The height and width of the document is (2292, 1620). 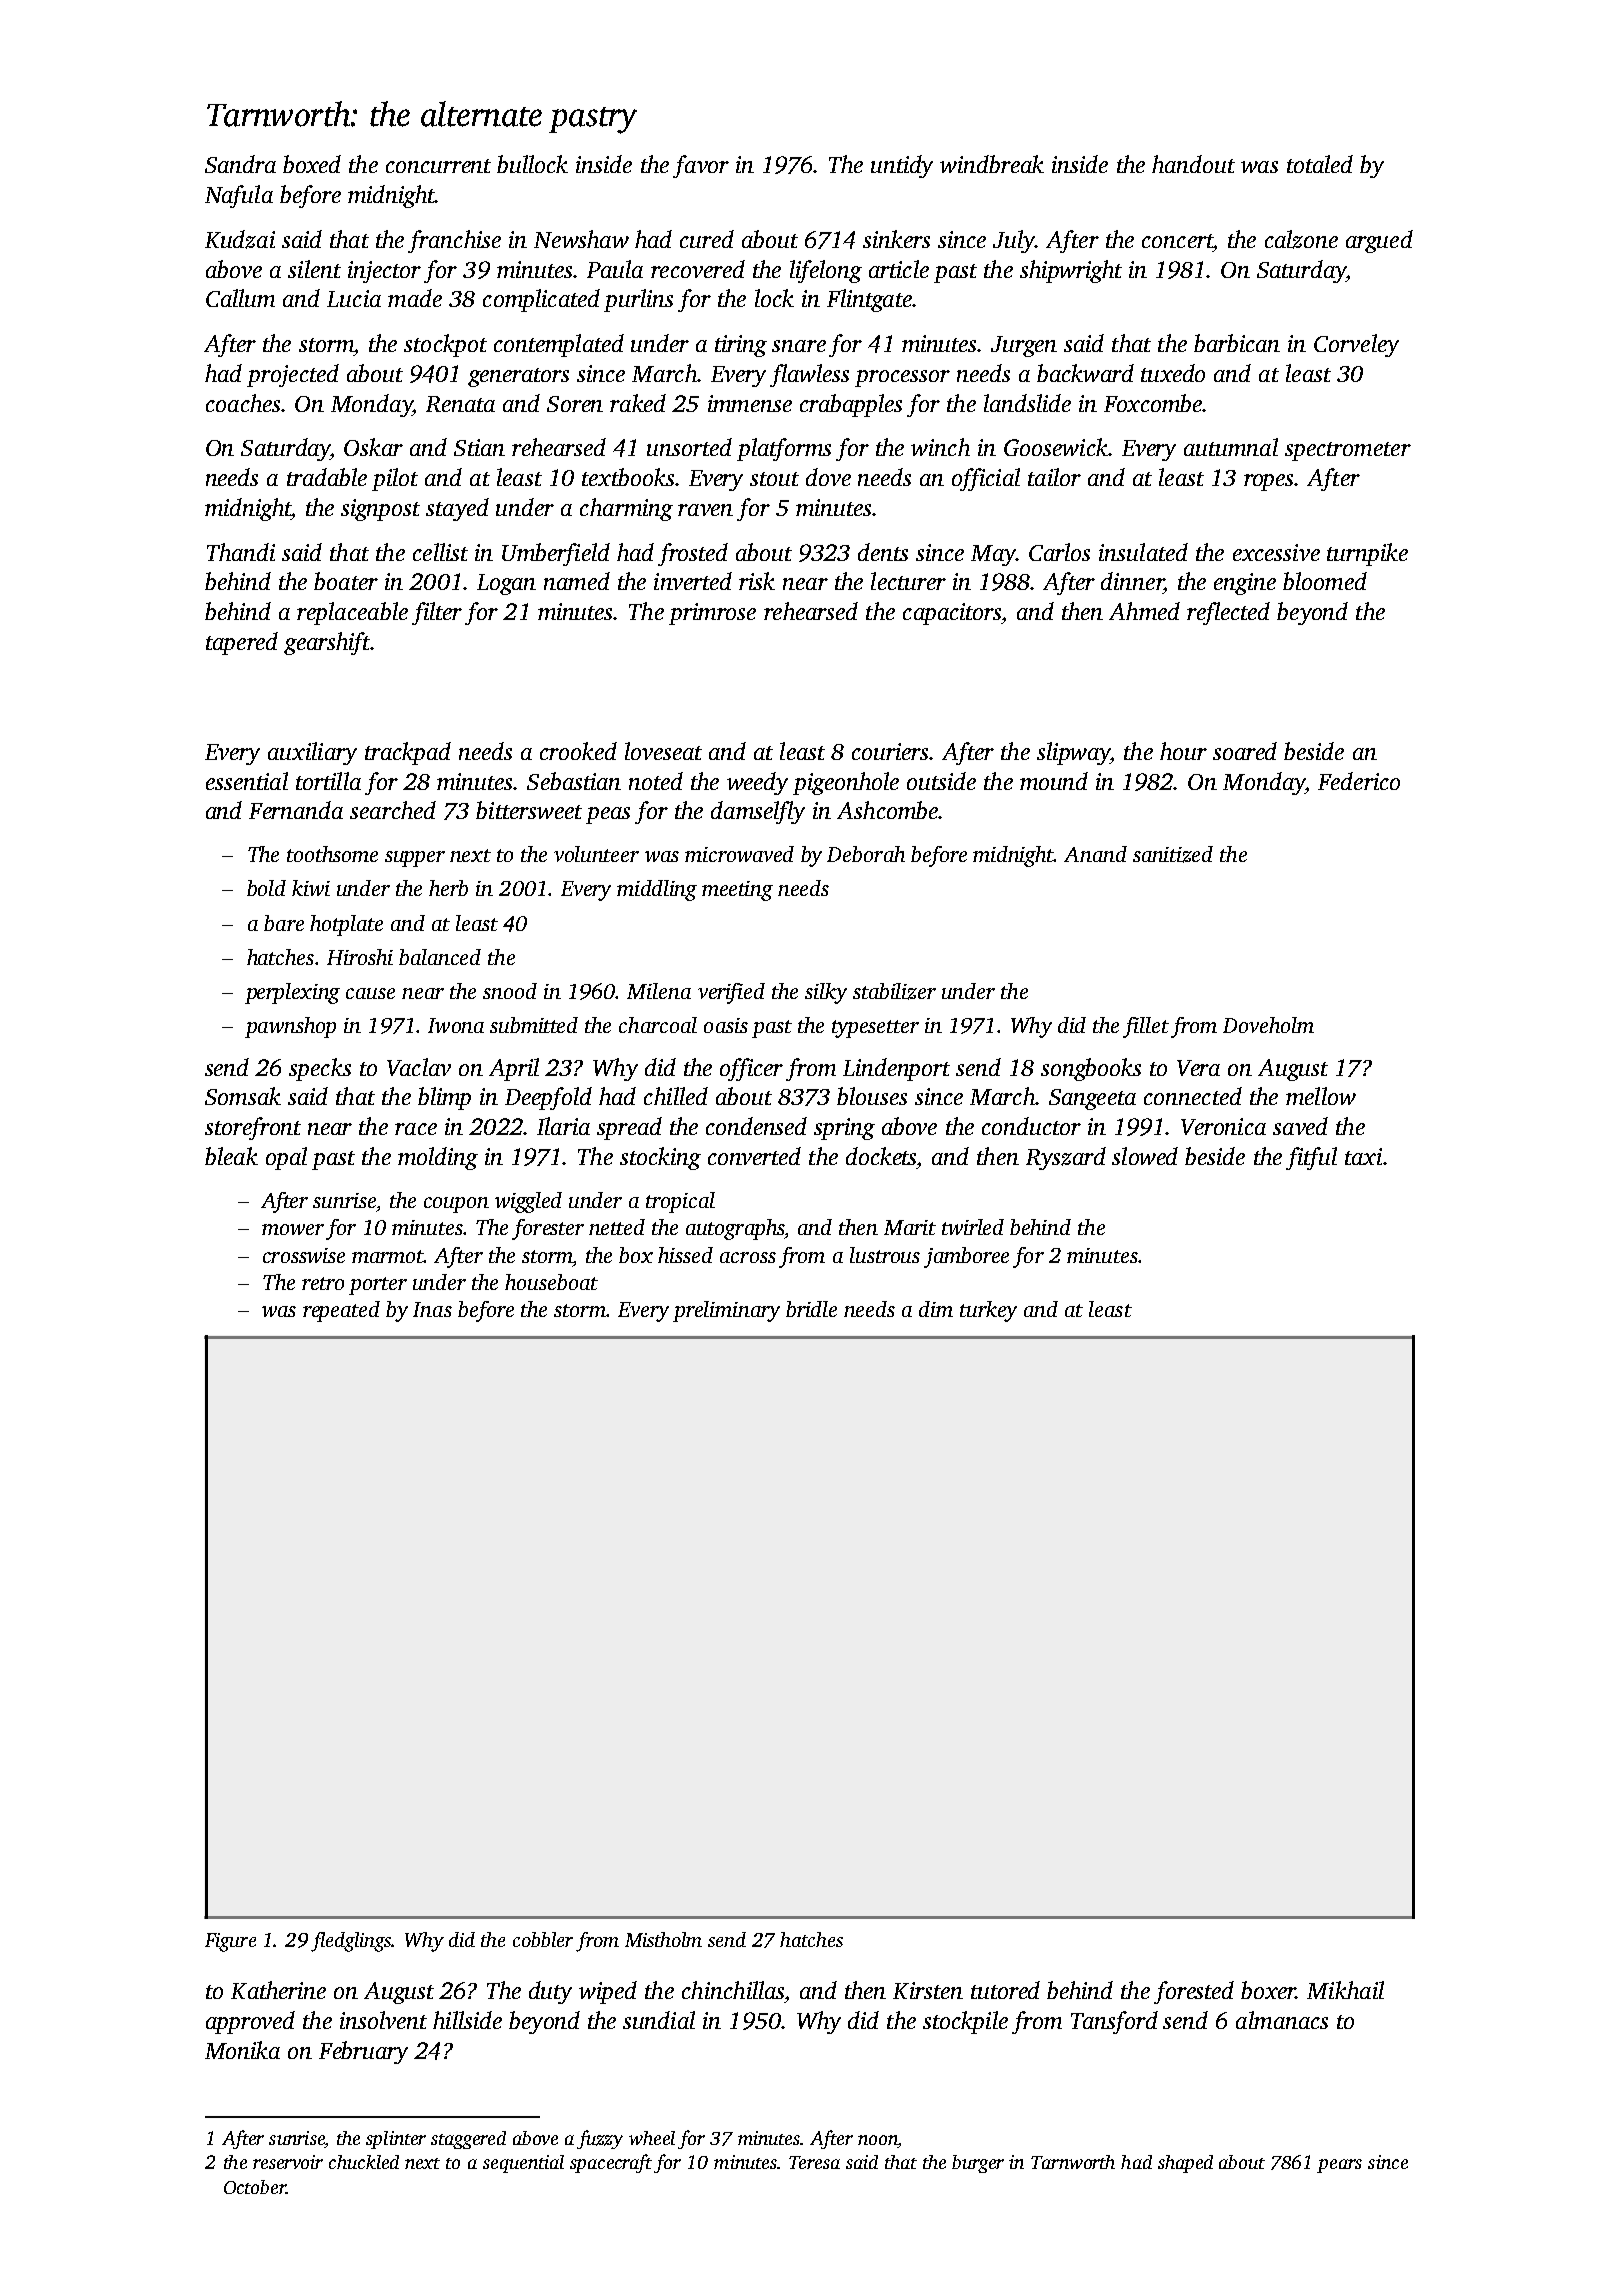 What do you see at coordinates (290, 1027) in the document?
I see `pawnshop` at bounding box center [290, 1027].
